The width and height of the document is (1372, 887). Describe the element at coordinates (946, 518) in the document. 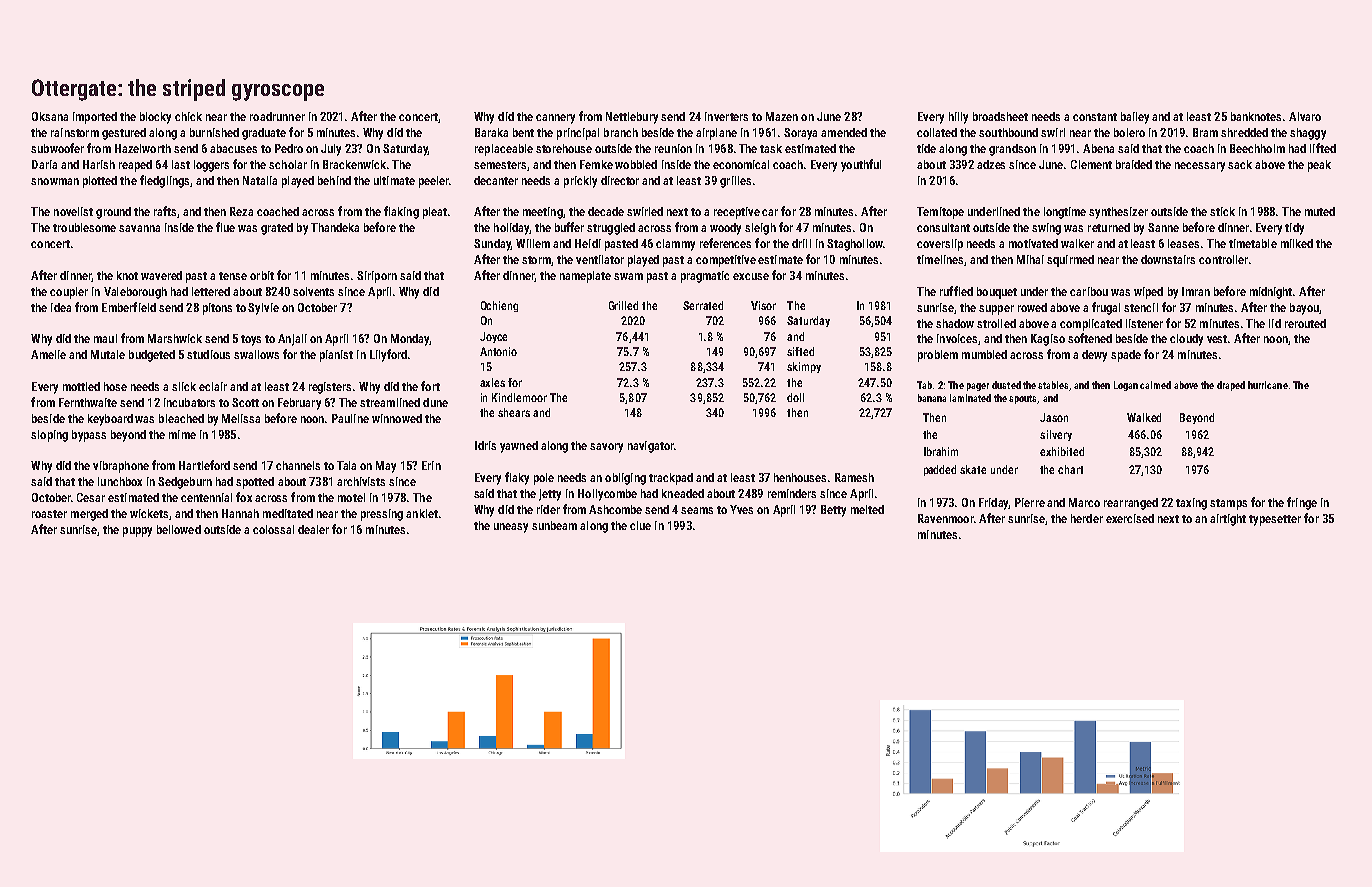

I see `Ravenmoor` at that location.
